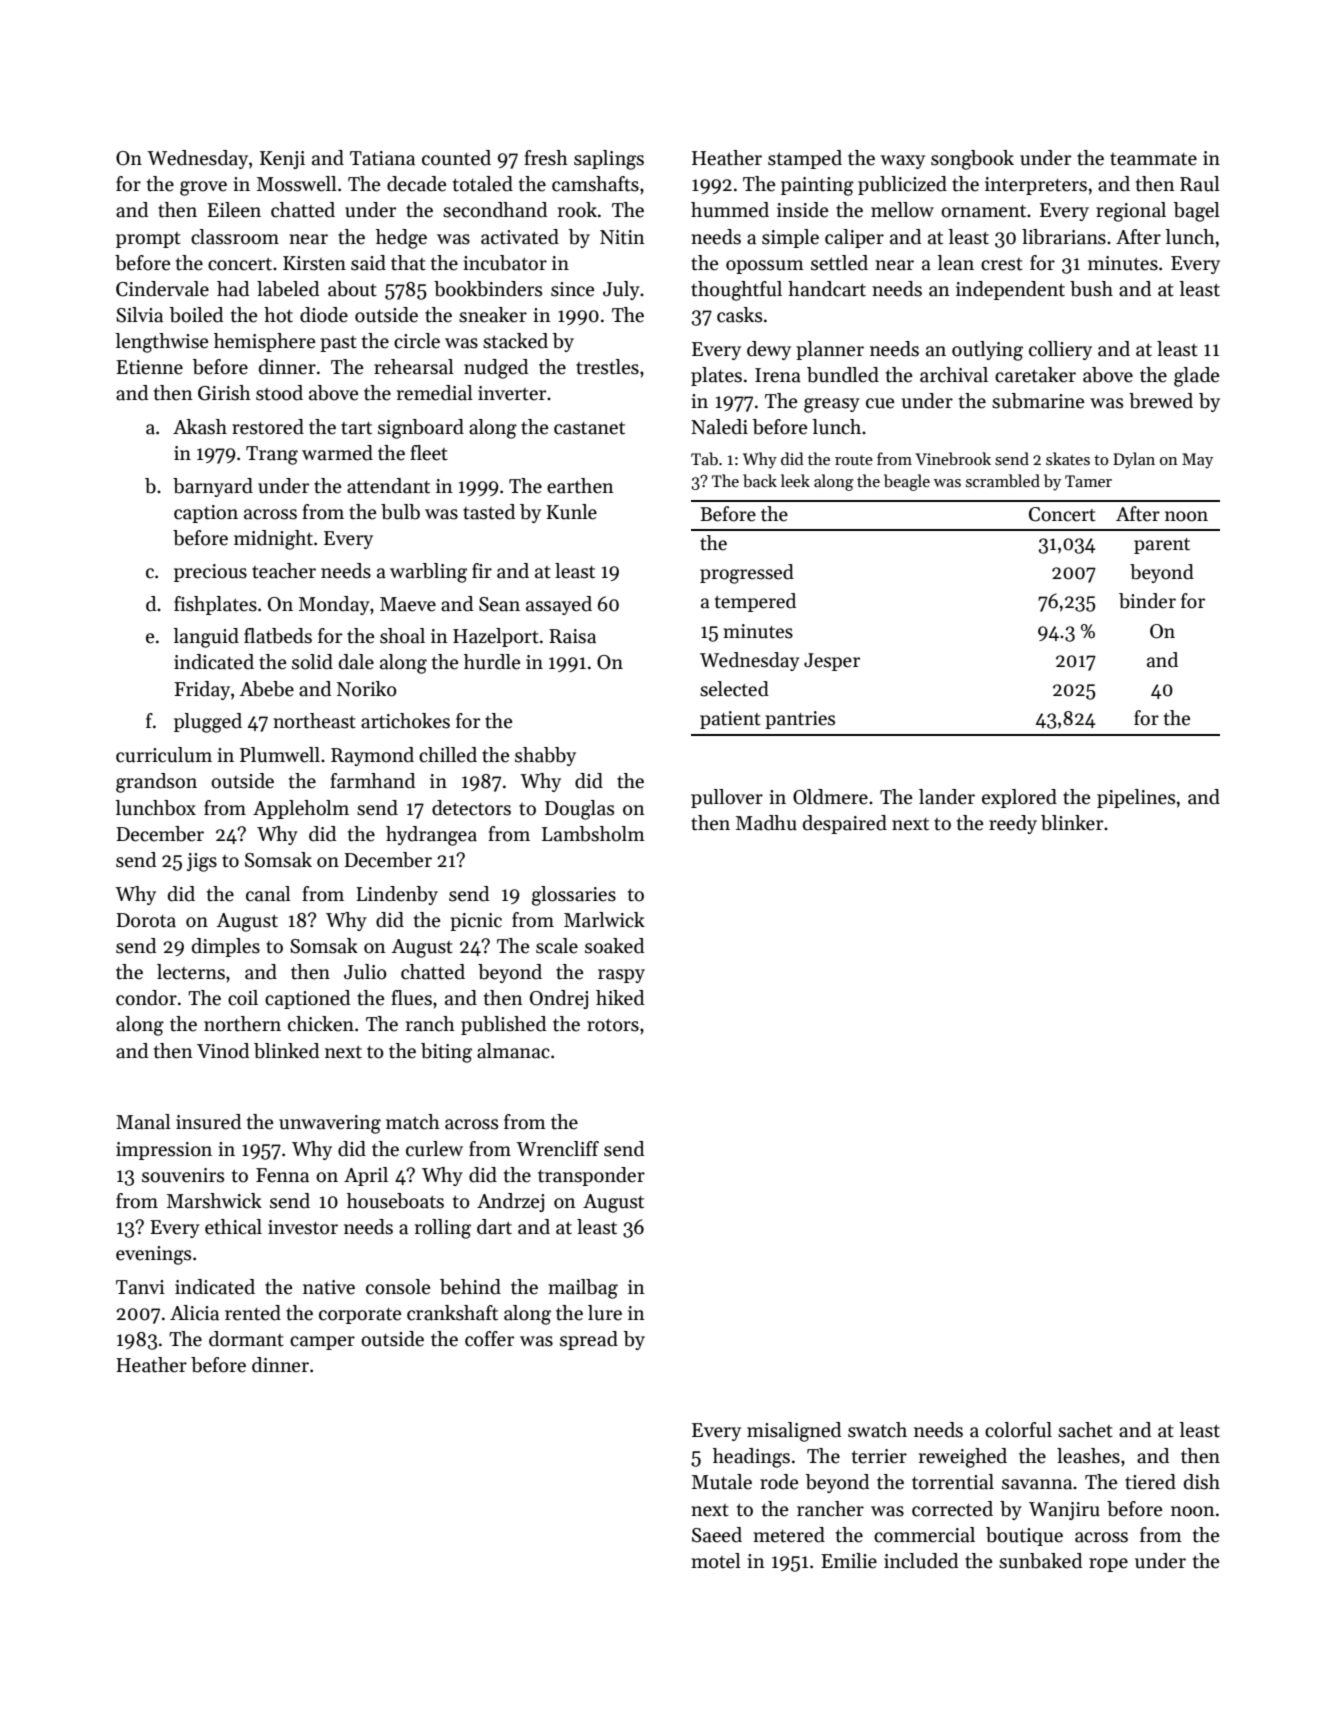  What do you see at coordinates (1019, 798) in the image?
I see `explored` at bounding box center [1019, 798].
